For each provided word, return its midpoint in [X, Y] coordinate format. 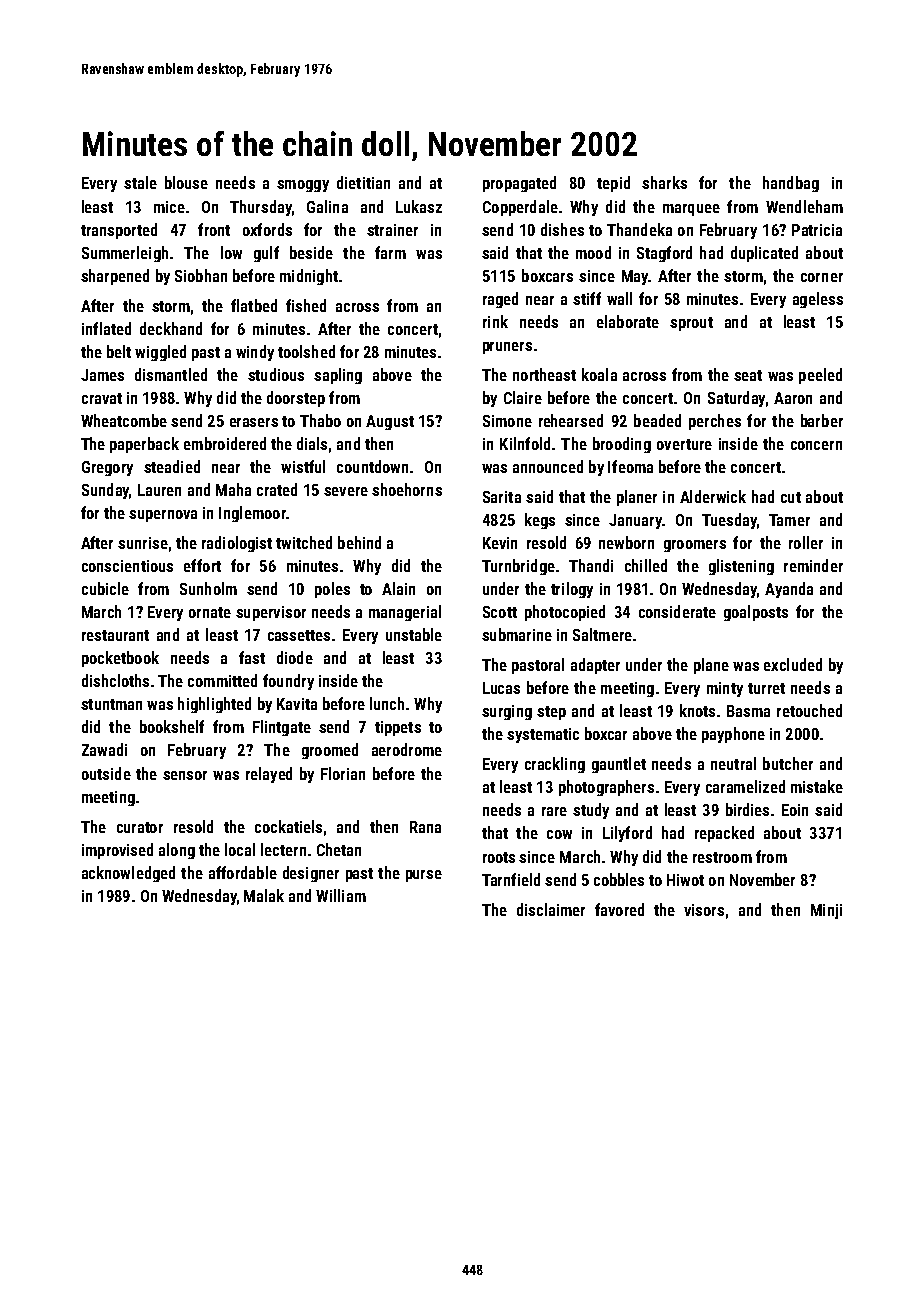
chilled [646, 565]
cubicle [105, 588]
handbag [791, 184]
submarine [517, 634]
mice [169, 207]
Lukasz [419, 206]
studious [276, 374]
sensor [185, 775]
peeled [820, 376]
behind [359, 542]
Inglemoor [252, 514]
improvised [117, 851]
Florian [343, 773]
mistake [817, 786]
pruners [507, 348]
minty [725, 689]
